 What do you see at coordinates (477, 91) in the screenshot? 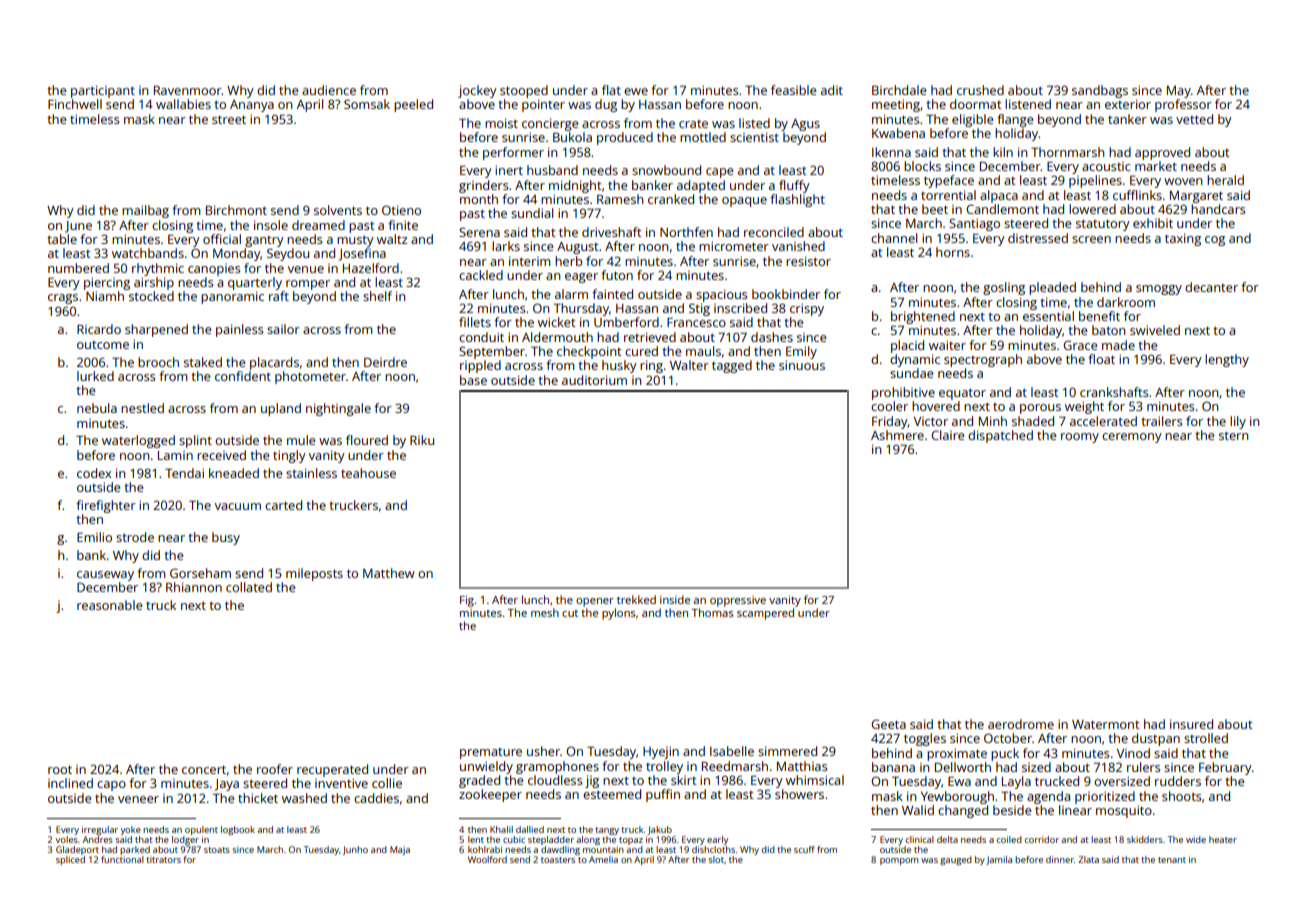
I see `jockey` at bounding box center [477, 91].
